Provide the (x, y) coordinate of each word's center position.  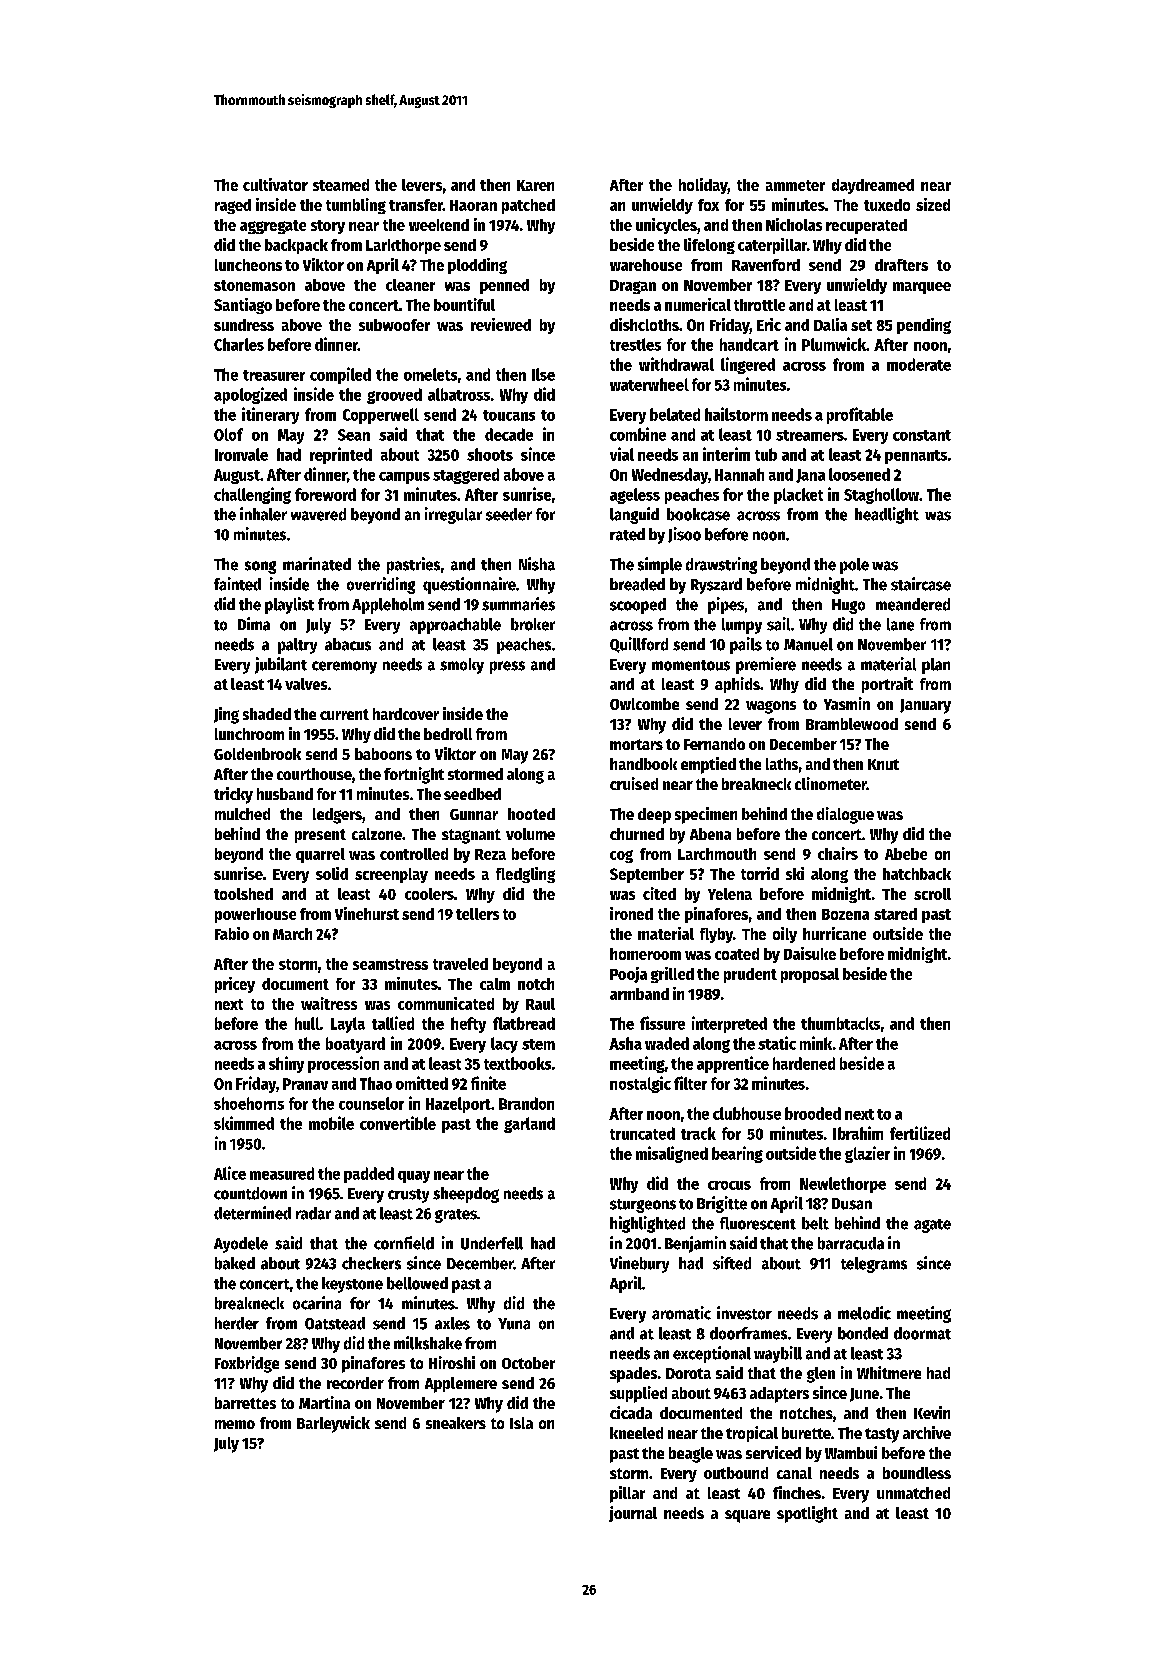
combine (638, 434)
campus (404, 478)
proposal (810, 975)
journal (633, 1514)
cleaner (410, 285)
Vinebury (639, 1264)
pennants (916, 457)
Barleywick (333, 1424)
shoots (490, 454)
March (292, 934)
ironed (631, 913)
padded (369, 1175)
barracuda (851, 1243)
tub (766, 454)
